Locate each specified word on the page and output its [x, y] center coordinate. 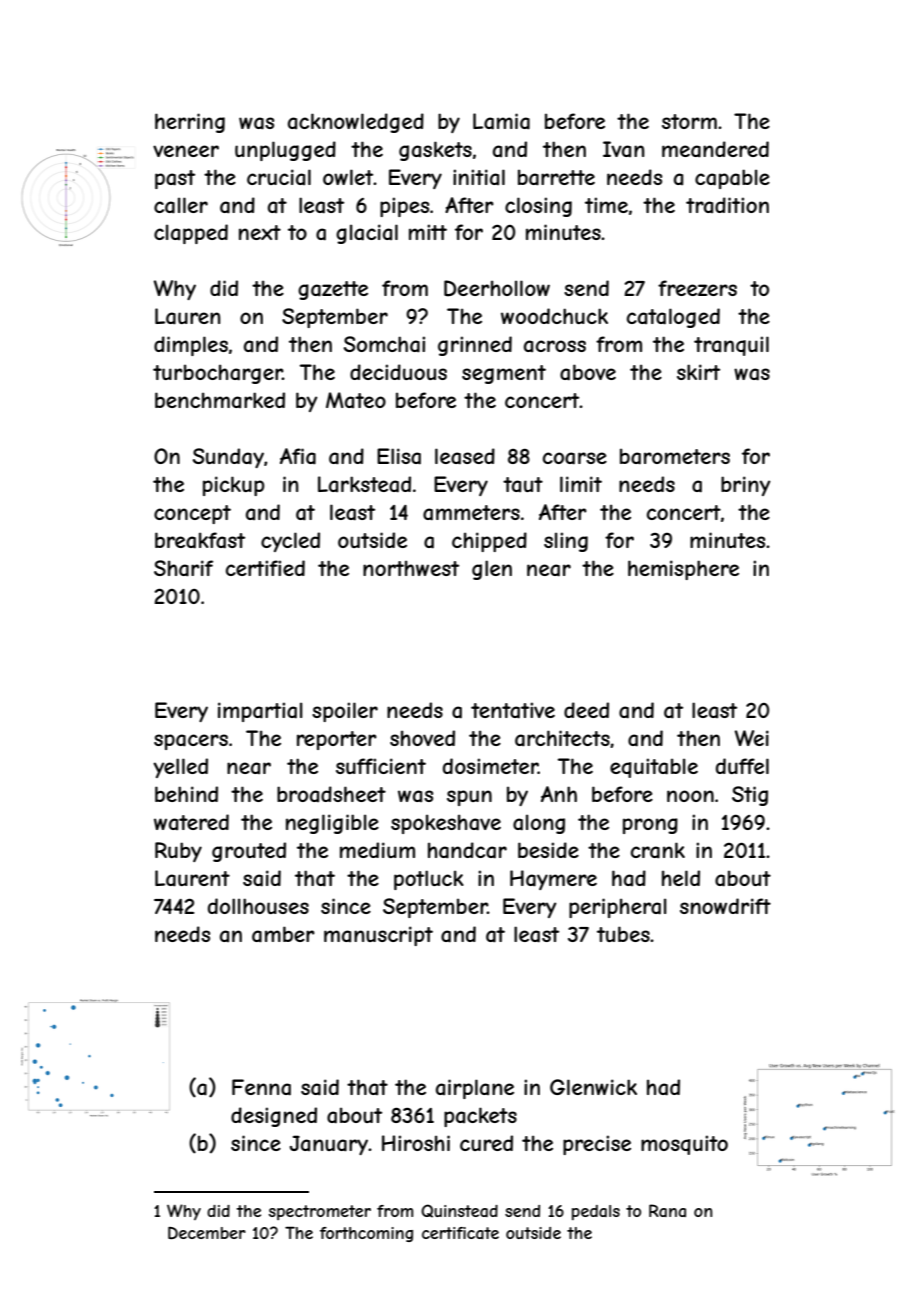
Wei [752, 738]
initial [479, 177]
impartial [260, 712]
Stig [750, 796]
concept [192, 514]
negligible [332, 824]
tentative [513, 710]
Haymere [553, 880]
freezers [697, 288]
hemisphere [683, 570]
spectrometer [320, 1212]
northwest [411, 568]
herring [190, 123]
